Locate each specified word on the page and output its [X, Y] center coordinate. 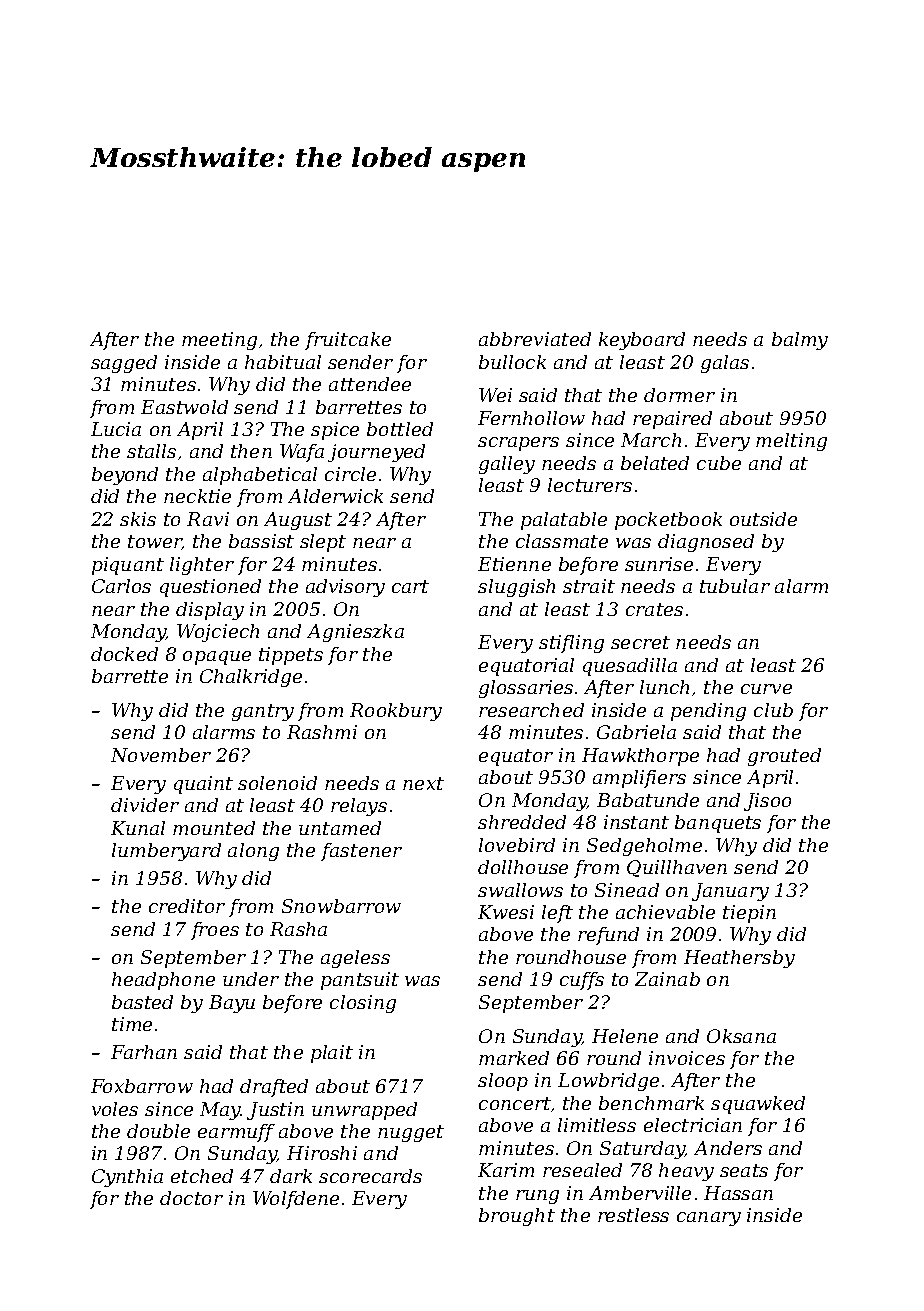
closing [363, 1004]
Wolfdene [296, 1200]
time [132, 1024]
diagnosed [706, 543]
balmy [800, 341]
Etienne [514, 564]
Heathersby [739, 959]
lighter [202, 566]
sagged [124, 364]
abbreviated [535, 339]
